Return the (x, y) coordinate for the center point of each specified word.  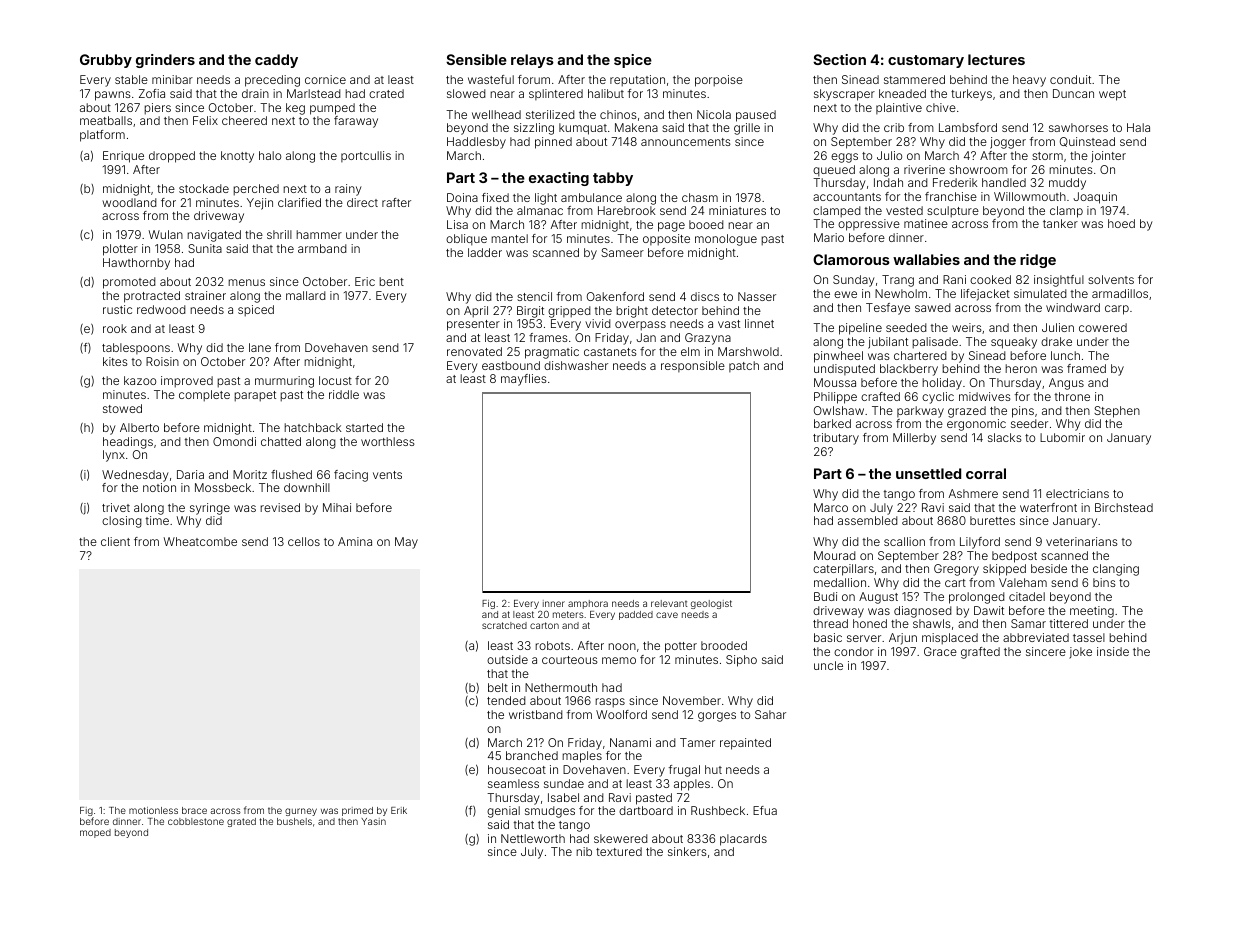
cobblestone (196, 821)
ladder (485, 252)
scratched (504, 625)
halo (270, 155)
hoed (1121, 223)
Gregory (956, 570)
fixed (495, 197)
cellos (304, 541)
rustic (117, 309)
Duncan (1073, 93)
